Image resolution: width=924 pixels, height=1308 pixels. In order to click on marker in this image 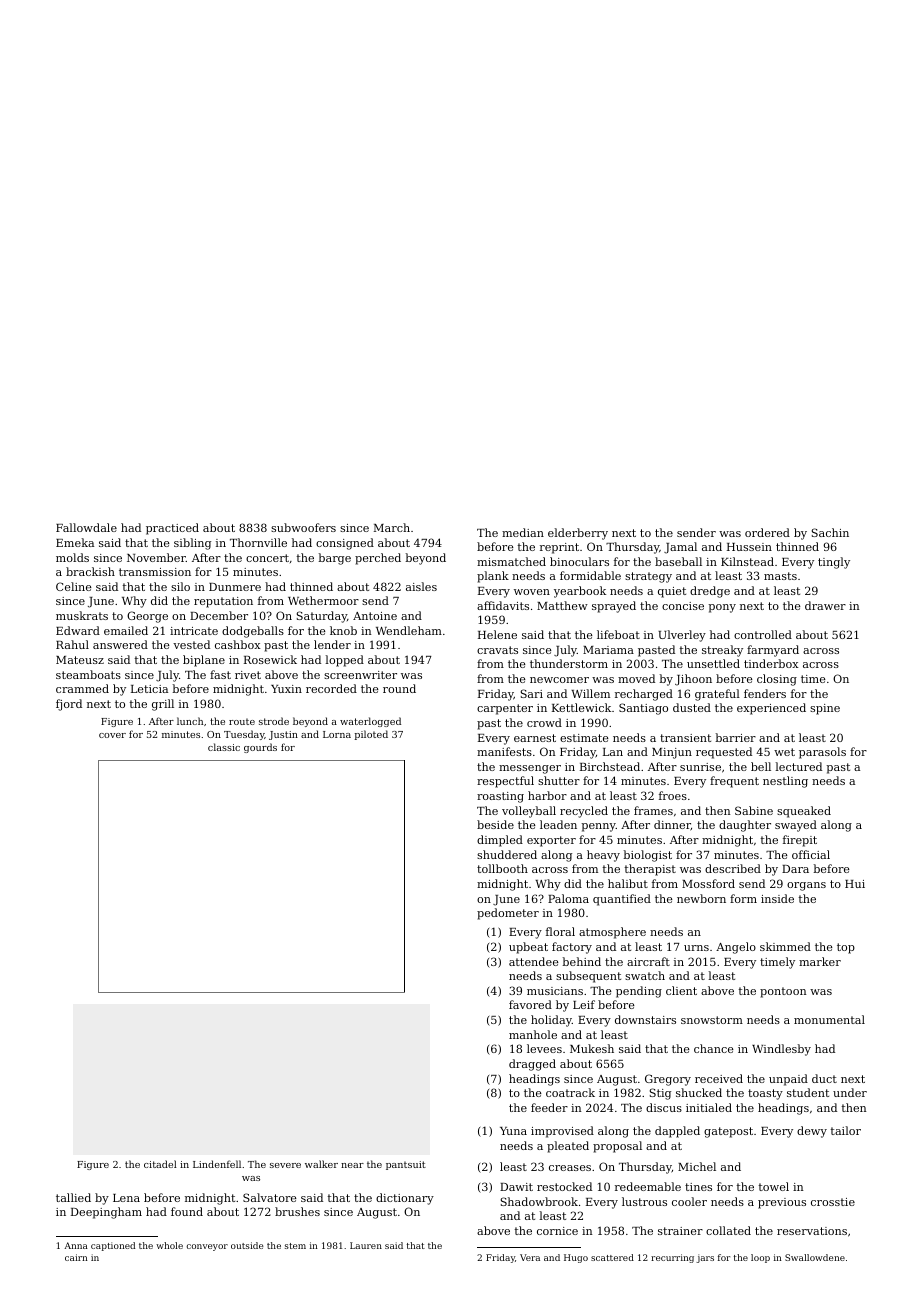, I will do `click(820, 961)`.
